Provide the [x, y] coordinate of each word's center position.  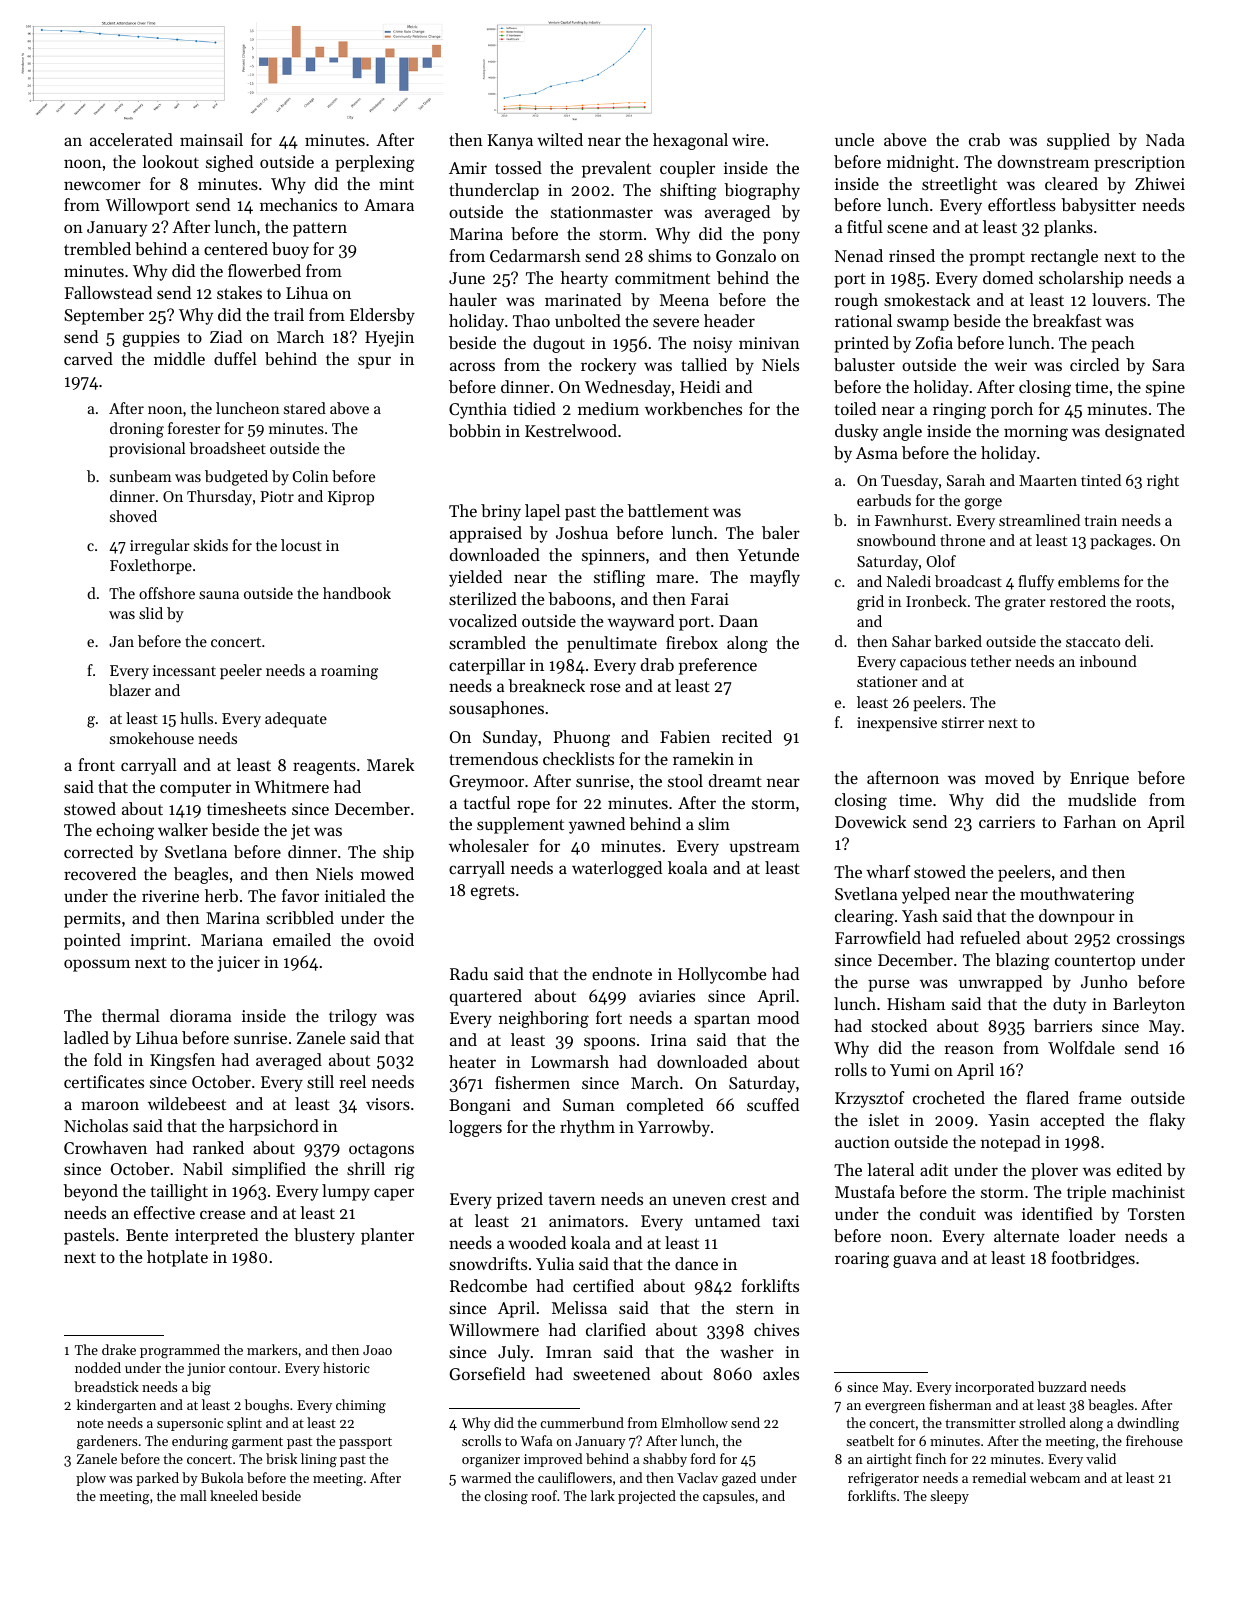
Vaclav [697, 1477]
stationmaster [602, 212]
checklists [578, 758]
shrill [366, 1168]
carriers [1007, 822]
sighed [229, 163]
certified [603, 1285]
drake [119, 1349]
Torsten [1156, 1214]
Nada [1165, 139]
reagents [324, 767]
